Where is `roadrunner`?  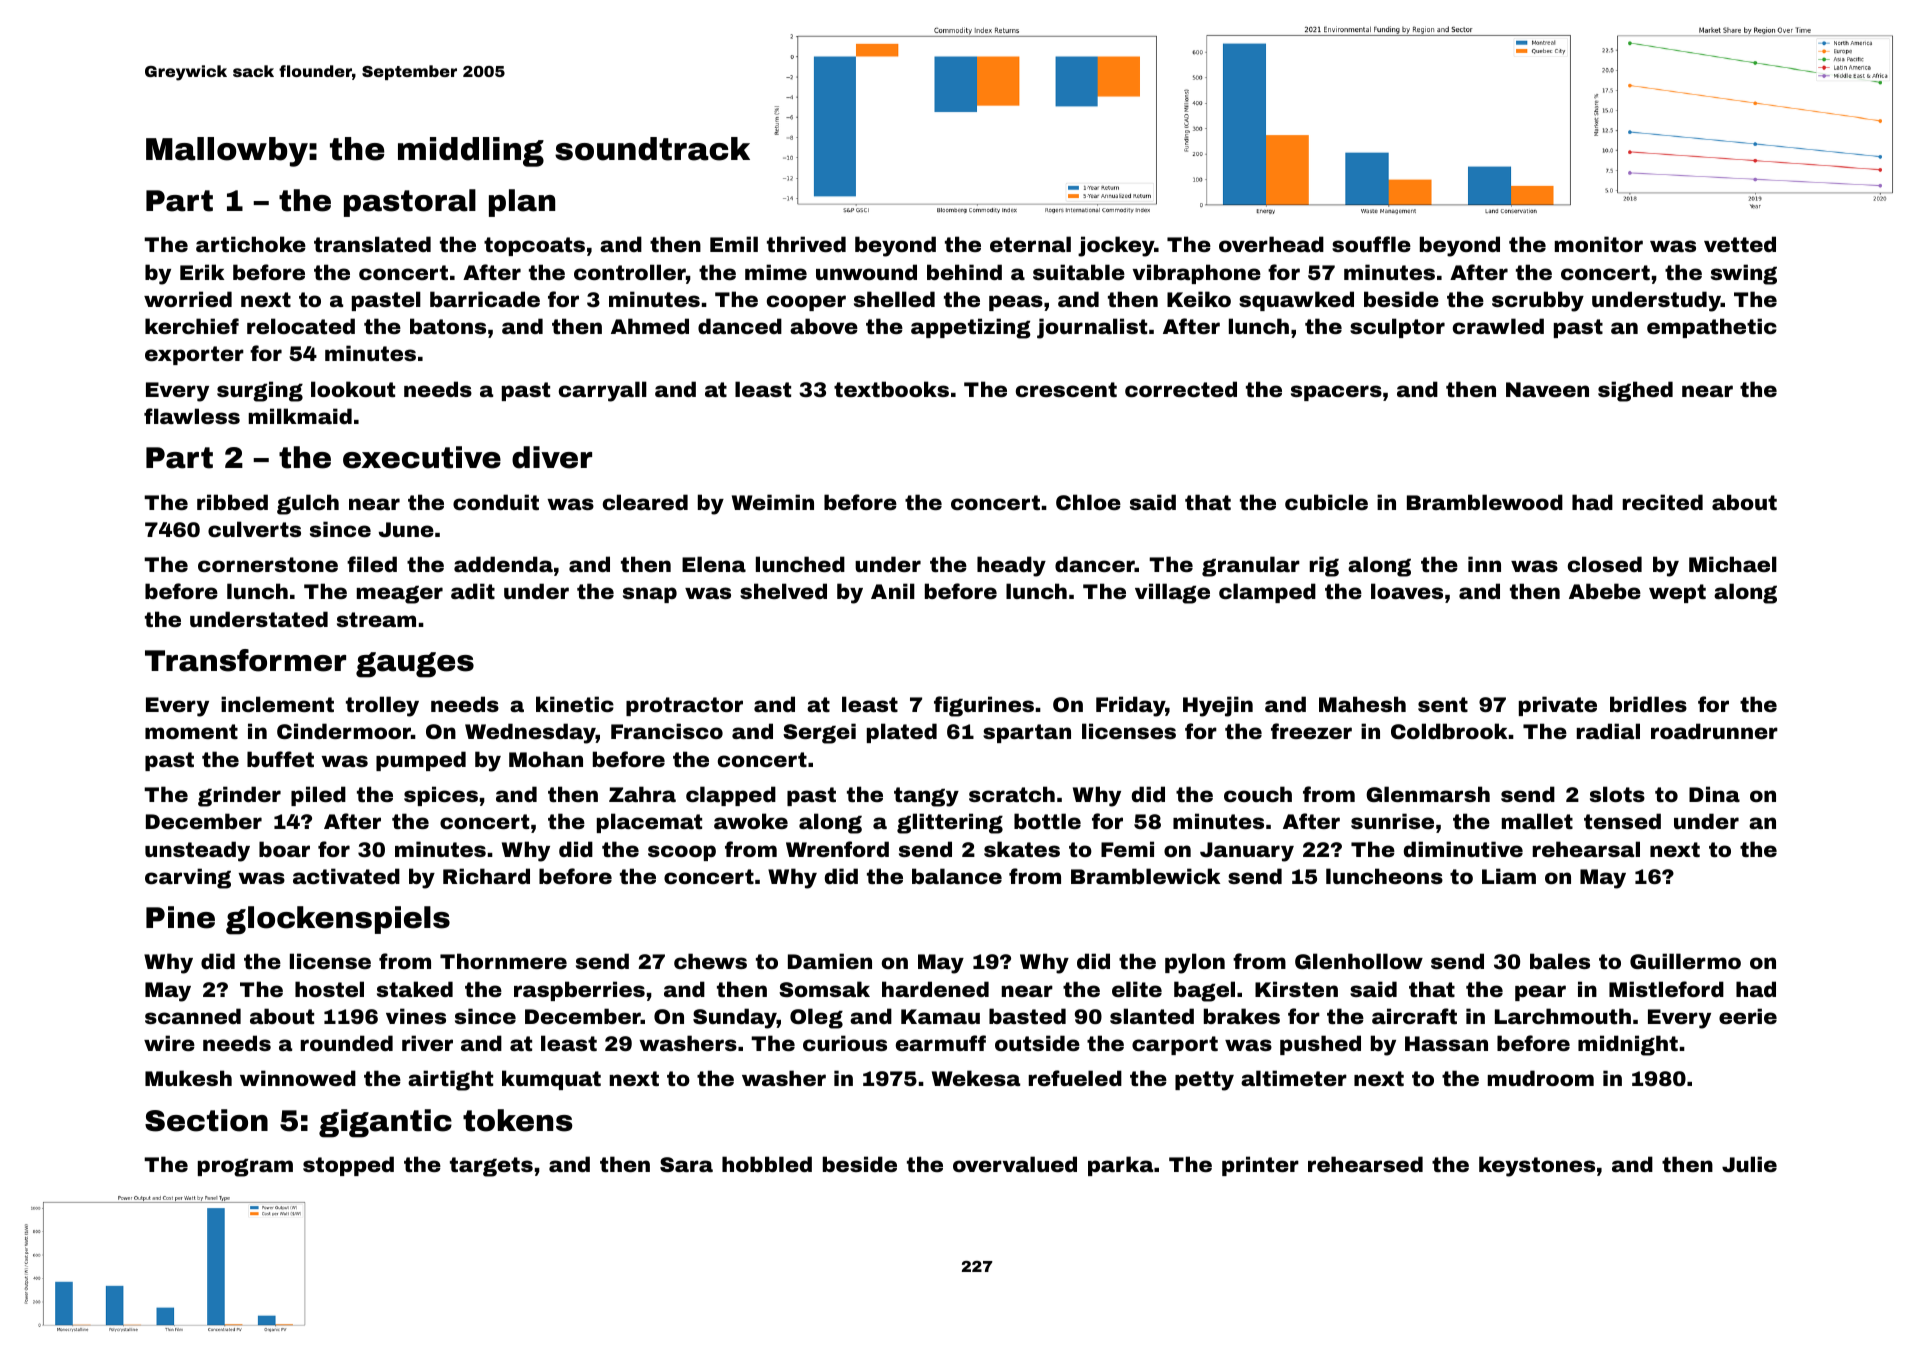 roadrunner is located at coordinates (1714, 731).
